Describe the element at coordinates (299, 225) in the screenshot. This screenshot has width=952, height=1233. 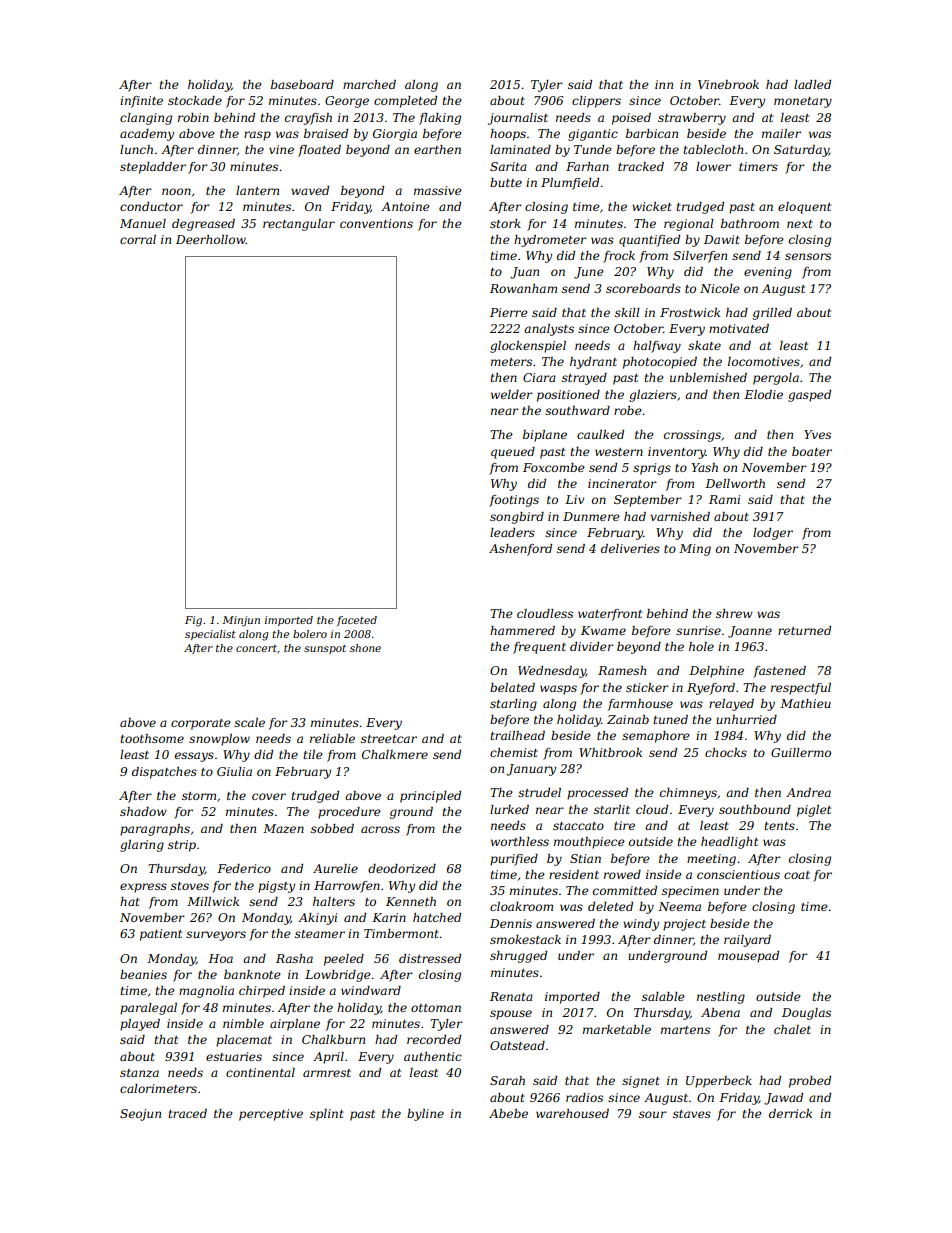
I see `rectangular` at that location.
